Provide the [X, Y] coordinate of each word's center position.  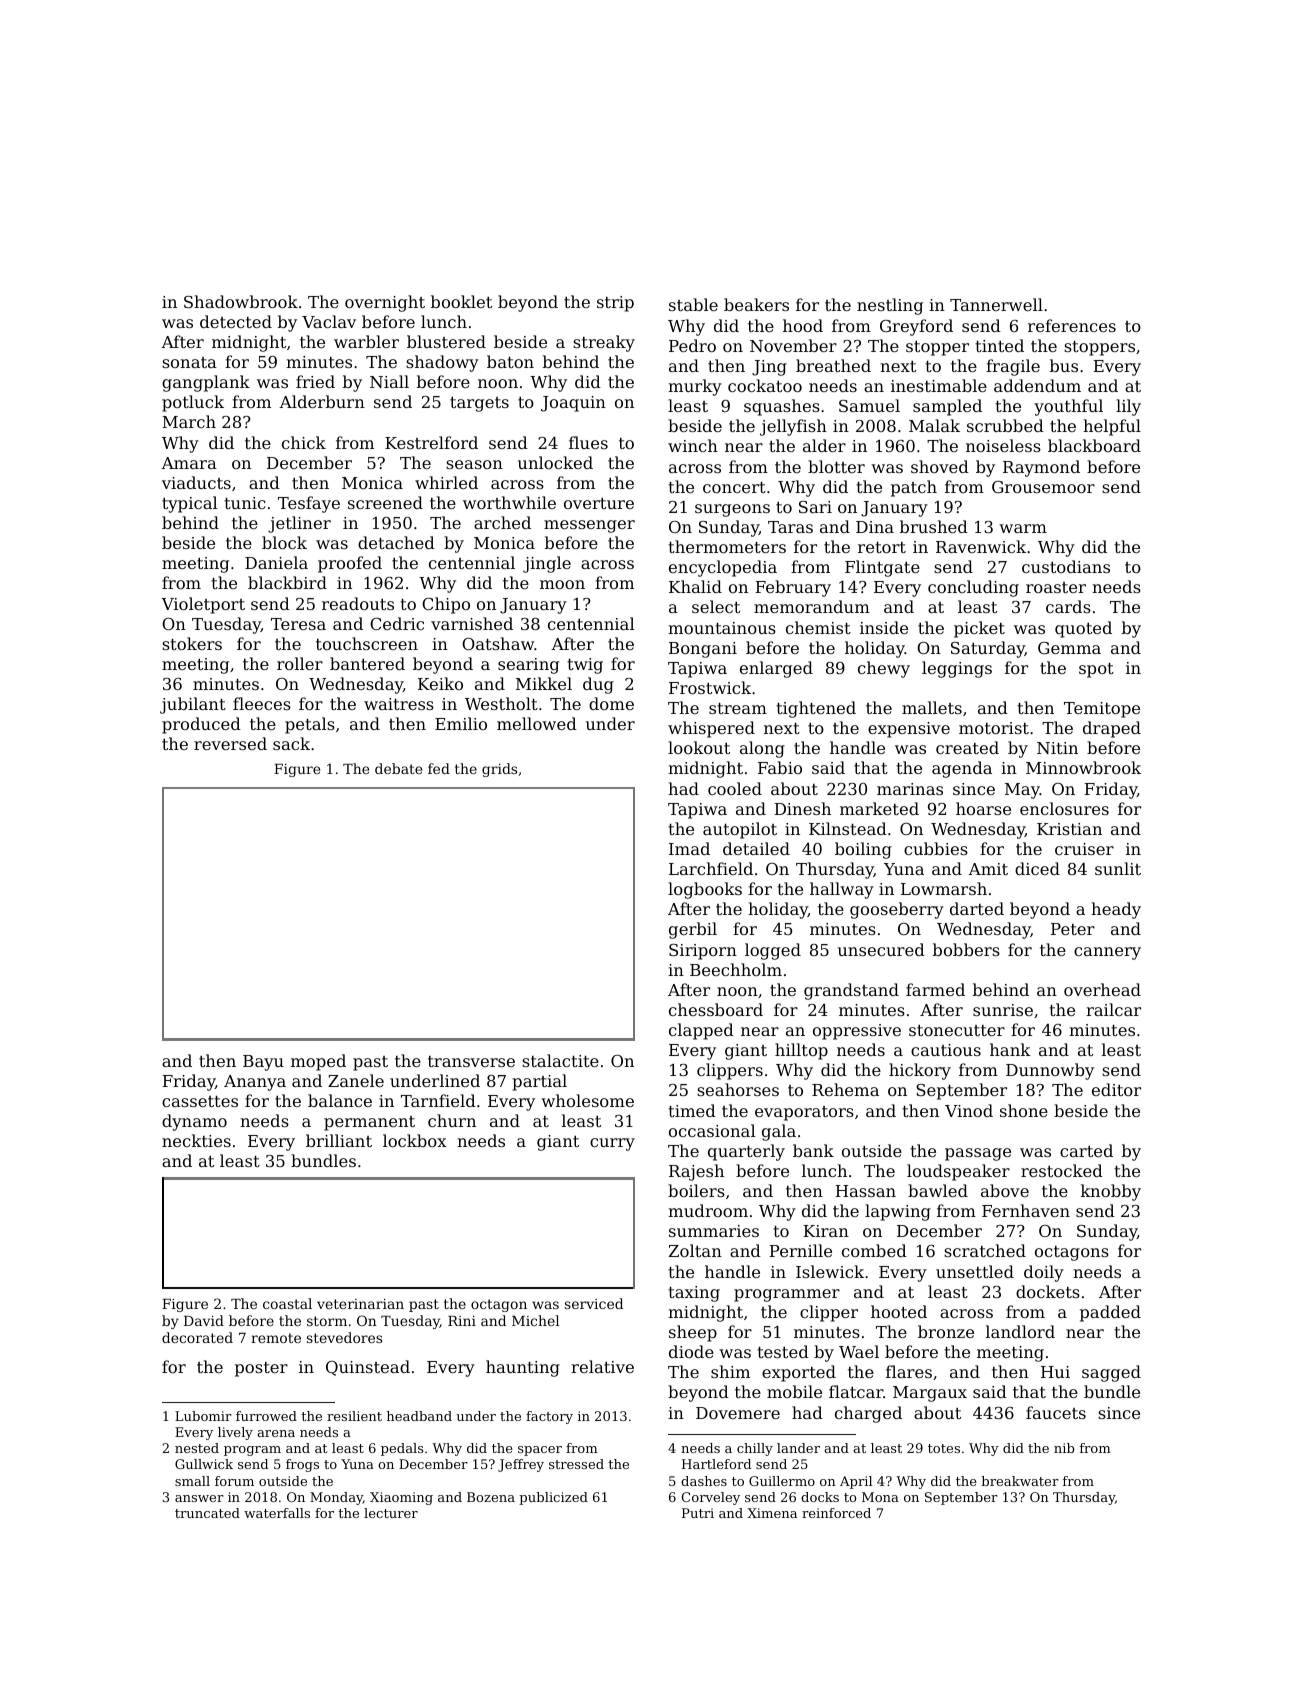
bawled [938, 1190]
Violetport [203, 605]
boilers [696, 1190]
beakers [756, 304]
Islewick [830, 1271]
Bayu [263, 1063]
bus [1064, 365]
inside [884, 627]
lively [235, 1433]
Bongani [703, 650]
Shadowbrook [241, 301]
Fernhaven [1026, 1210]
